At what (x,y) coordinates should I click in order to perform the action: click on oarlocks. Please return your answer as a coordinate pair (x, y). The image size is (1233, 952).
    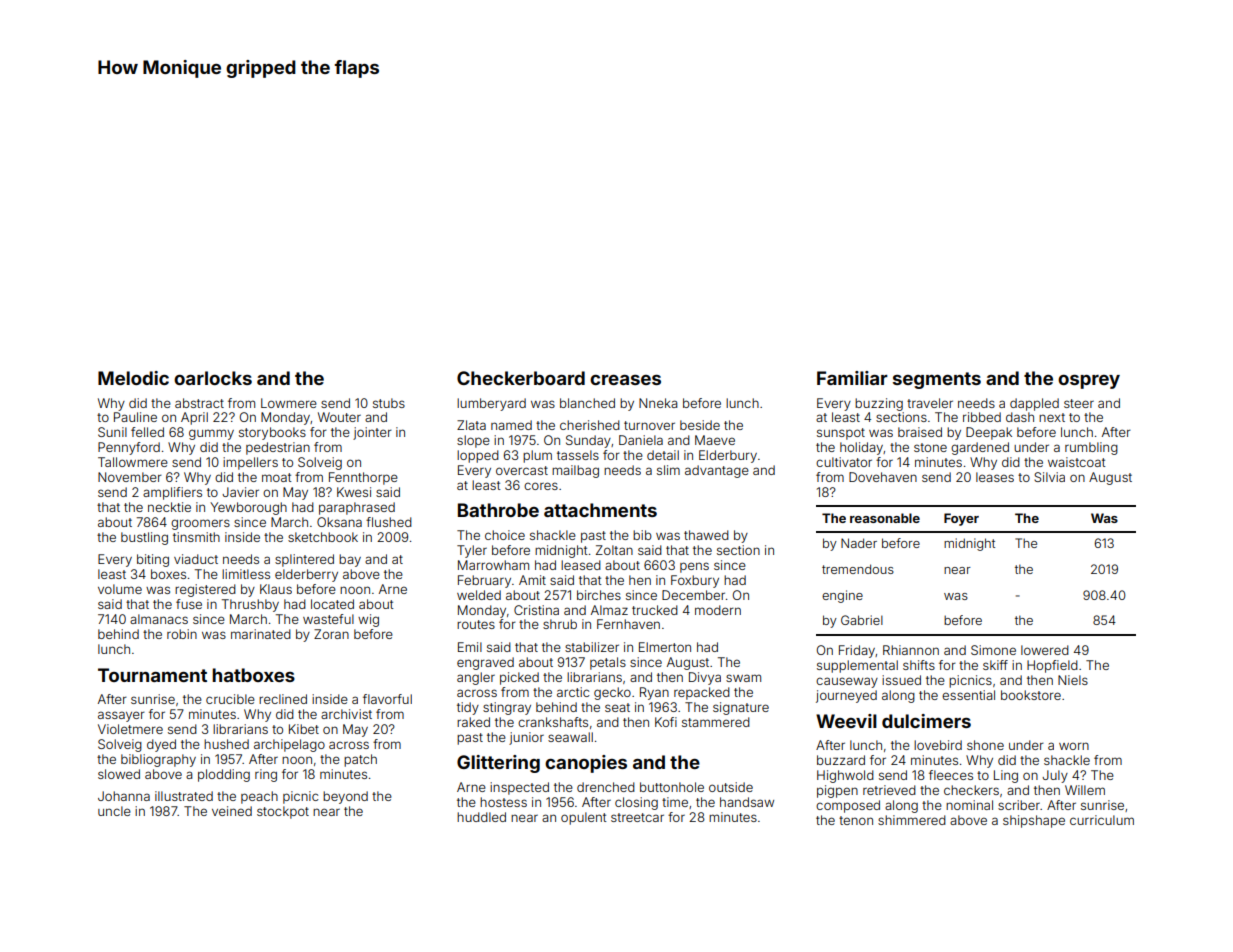
    Looking at the image, I should click on (213, 378).
